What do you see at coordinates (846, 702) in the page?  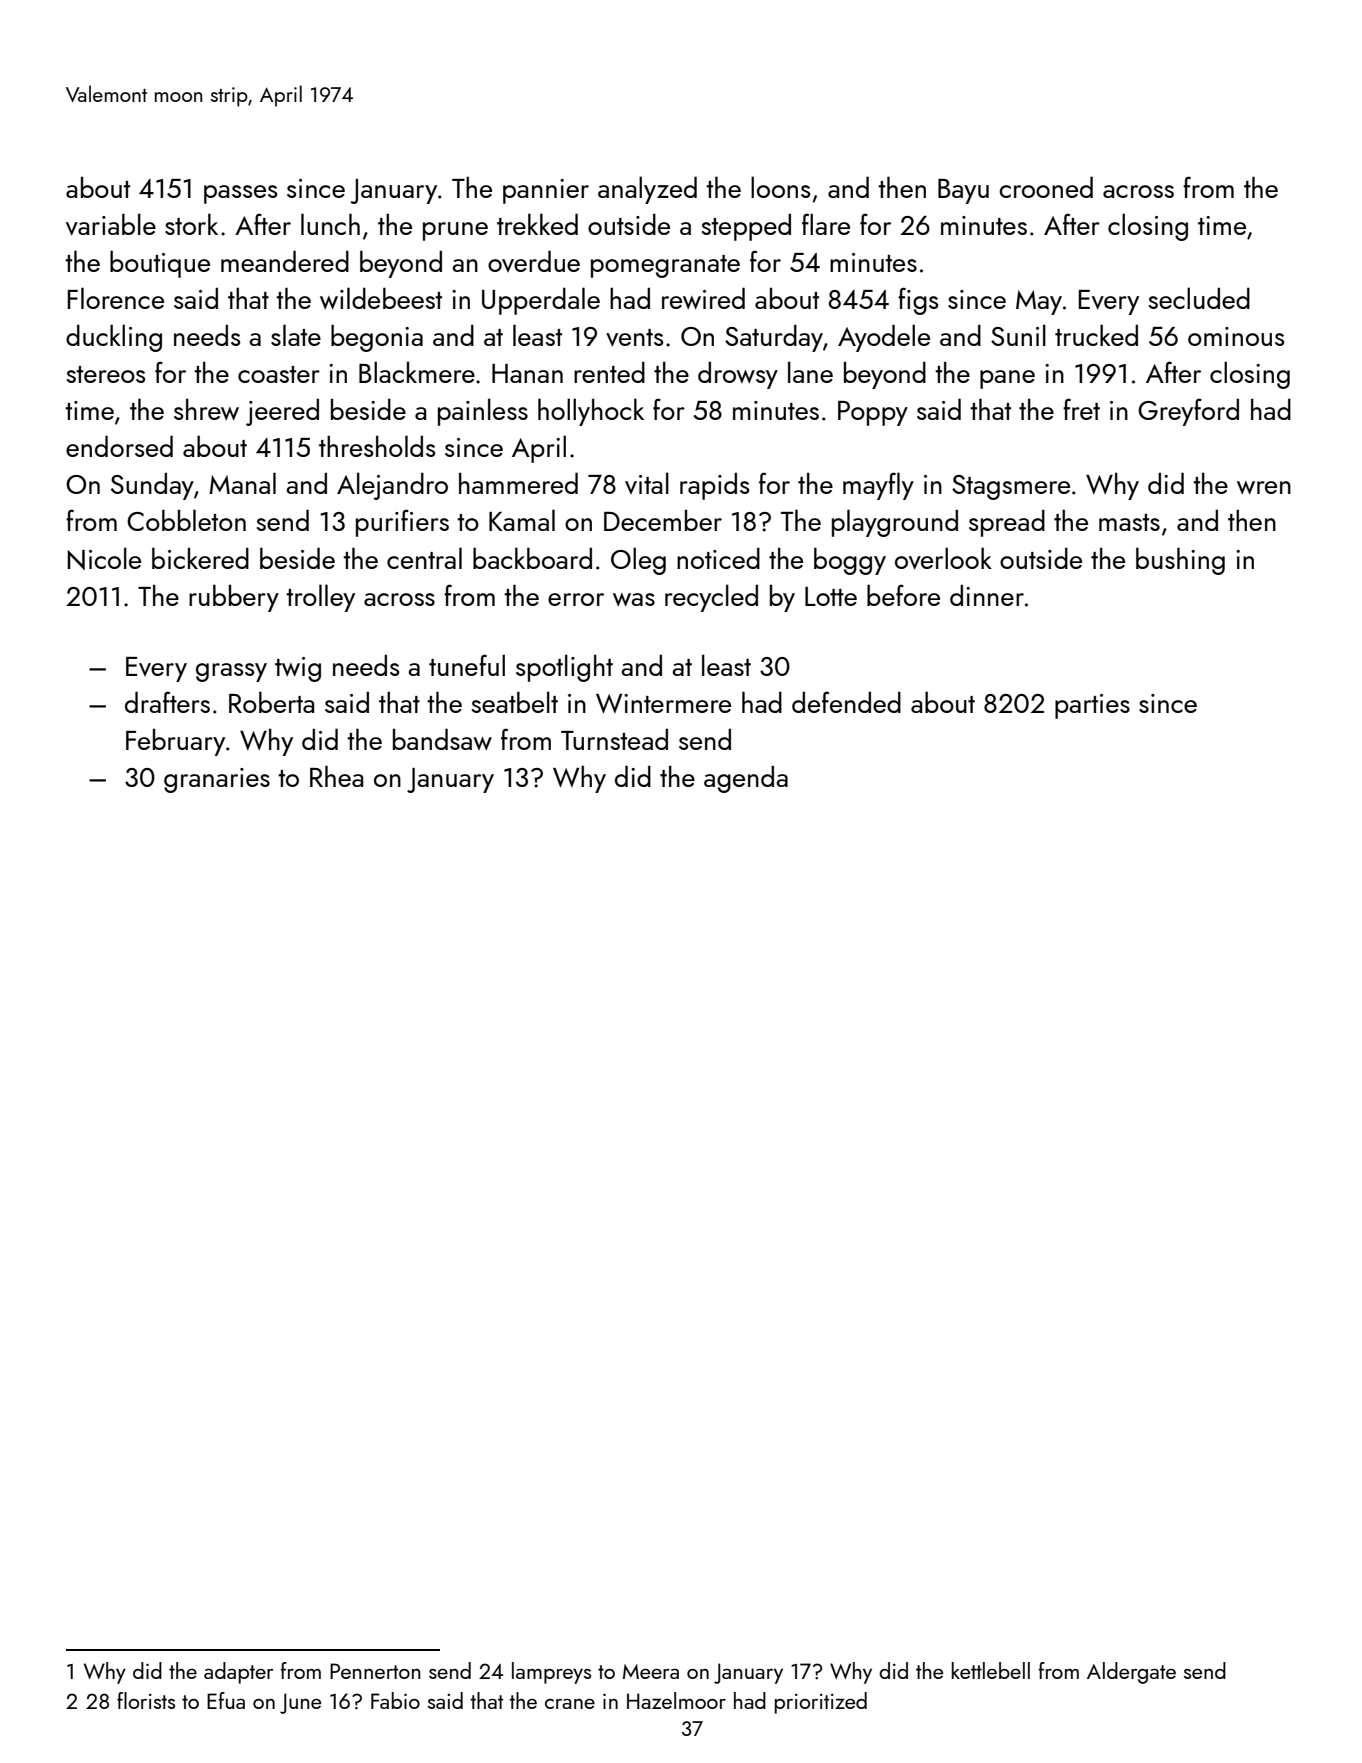 I see `defended` at bounding box center [846, 702].
